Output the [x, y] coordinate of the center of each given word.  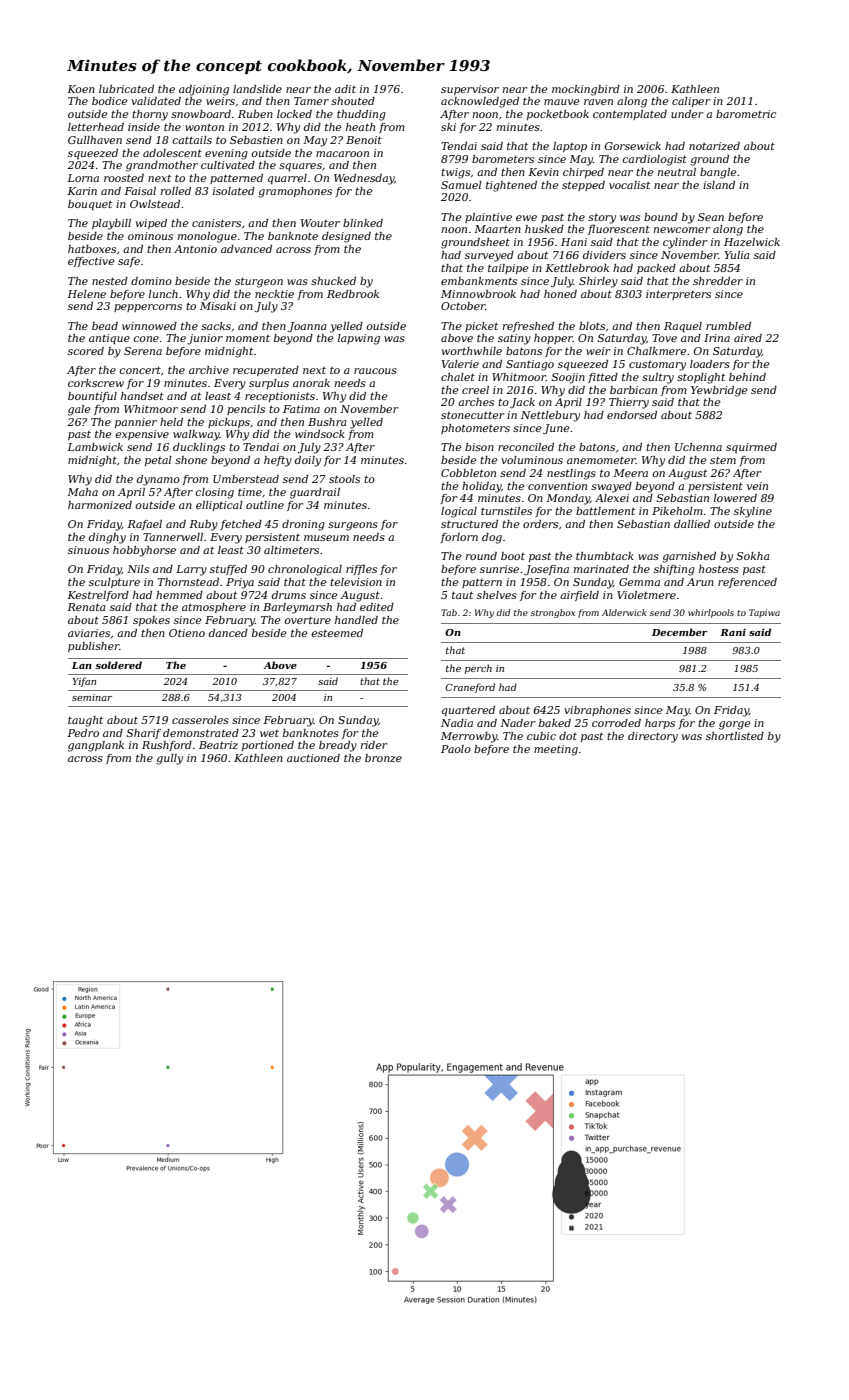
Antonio [195, 249]
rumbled [728, 326]
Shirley [598, 282]
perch [478, 669]
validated [156, 101]
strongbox [553, 613]
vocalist [629, 185]
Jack [522, 403]
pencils [246, 410]
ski [448, 127]
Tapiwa [764, 613]
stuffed [228, 570]
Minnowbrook [478, 294]
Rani [733, 632]
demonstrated [201, 733]
